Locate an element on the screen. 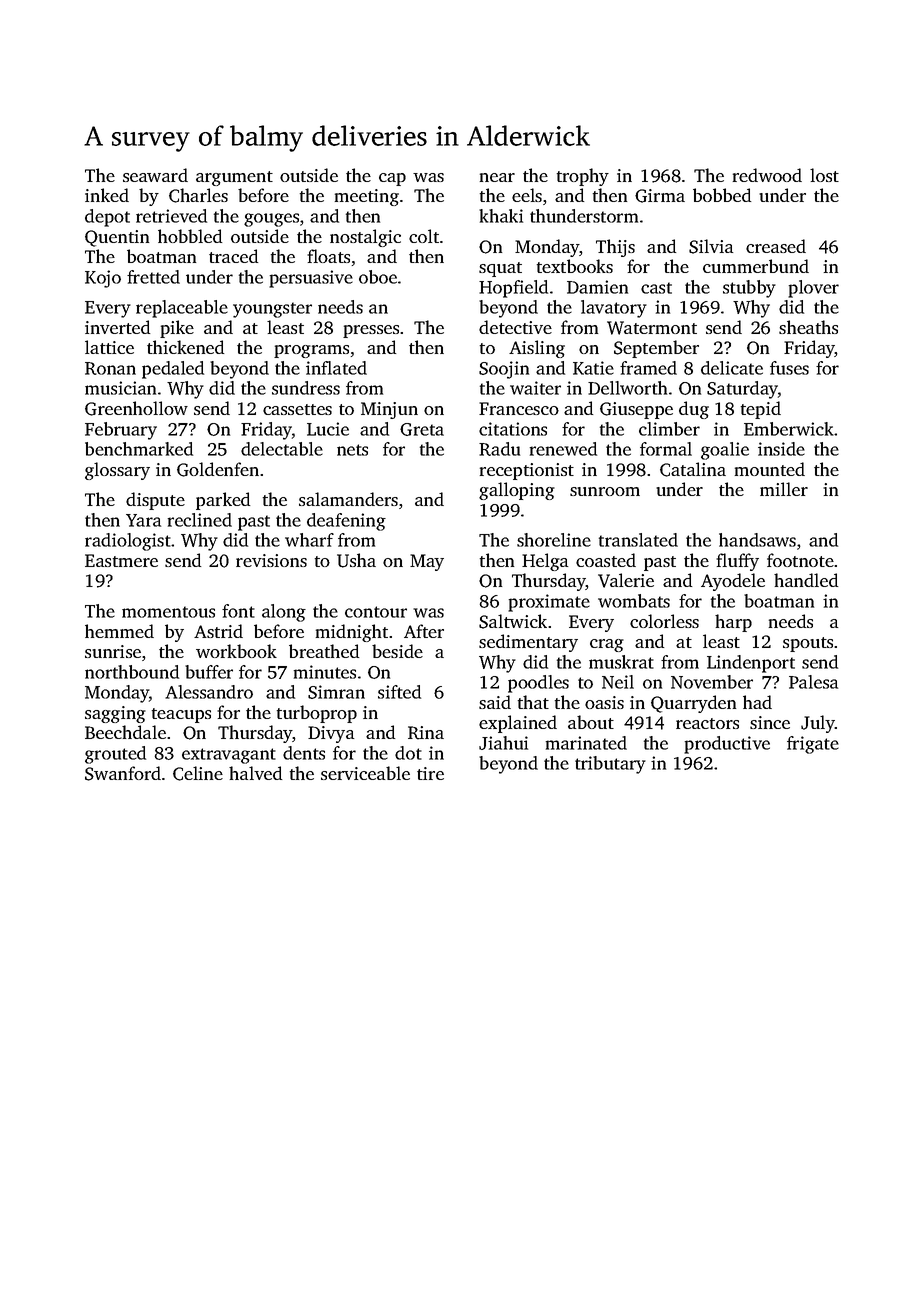  redwood is located at coordinates (767, 175).
